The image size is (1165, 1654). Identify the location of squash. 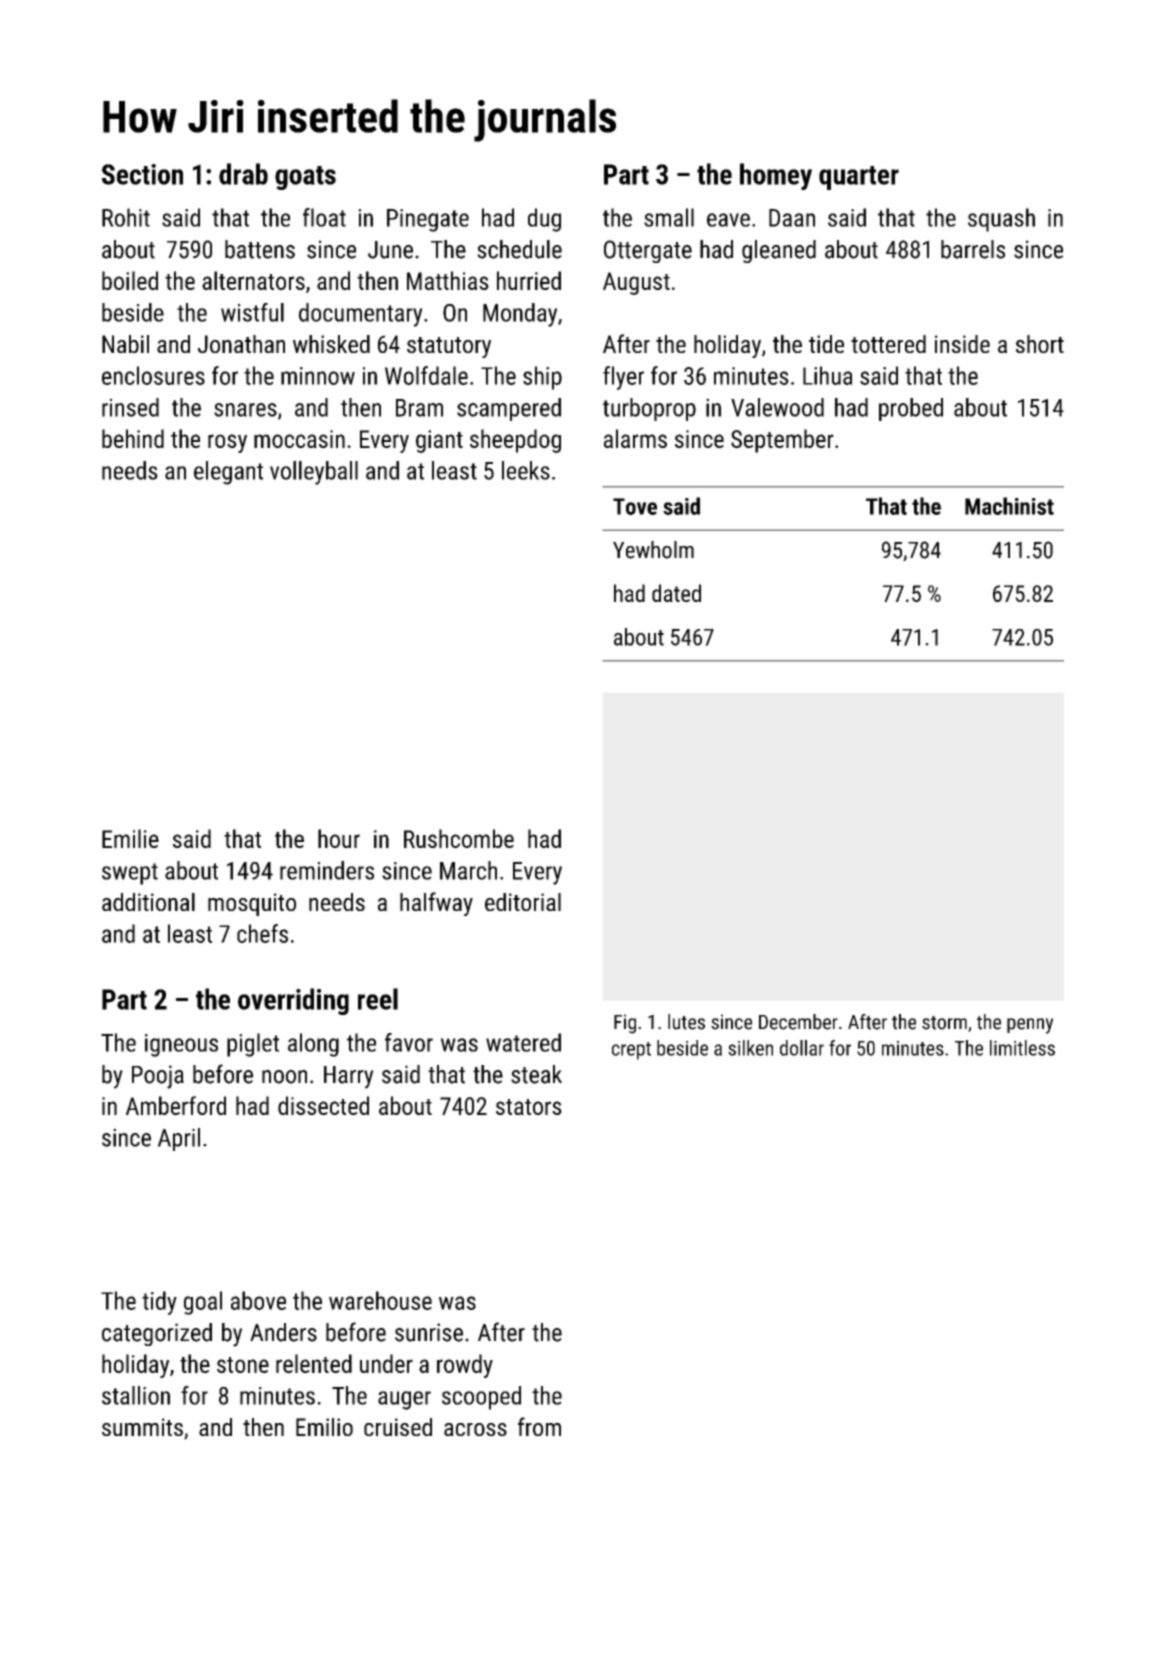
(1001, 220).
